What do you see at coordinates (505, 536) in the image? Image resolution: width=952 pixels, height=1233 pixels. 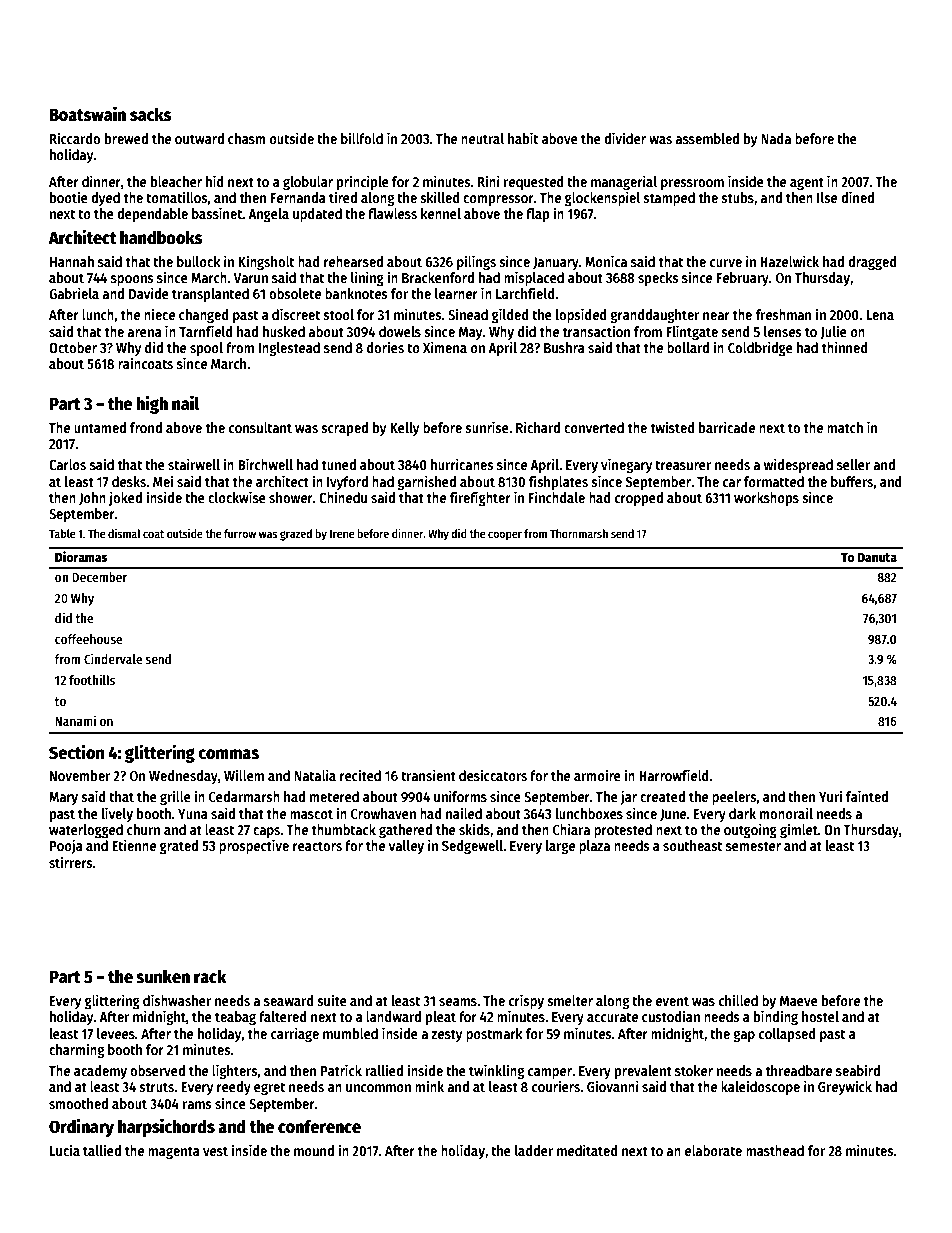 I see `cooper` at bounding box center [505, 536].
